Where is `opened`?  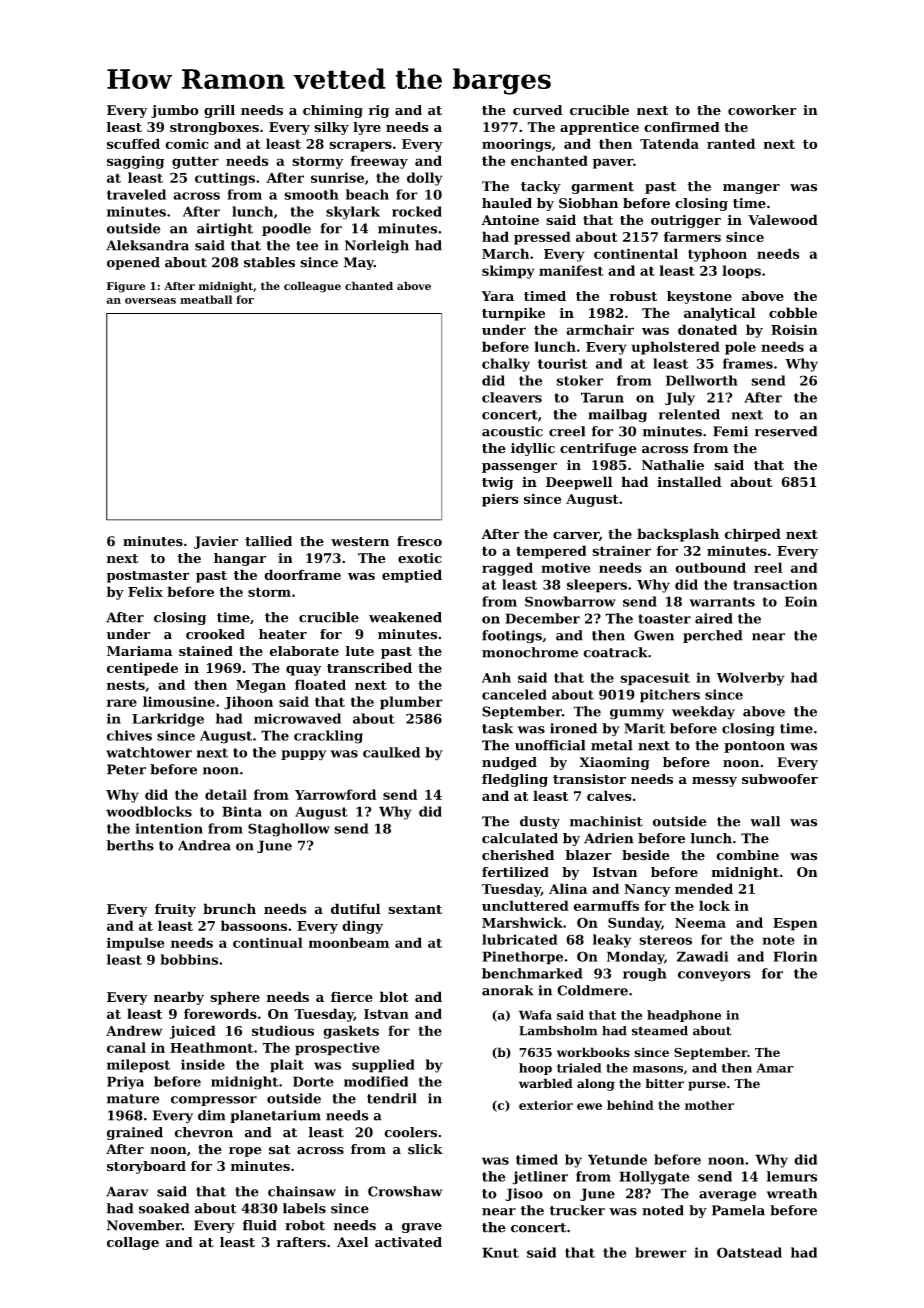
opened is located at coordinates (133, 263).
